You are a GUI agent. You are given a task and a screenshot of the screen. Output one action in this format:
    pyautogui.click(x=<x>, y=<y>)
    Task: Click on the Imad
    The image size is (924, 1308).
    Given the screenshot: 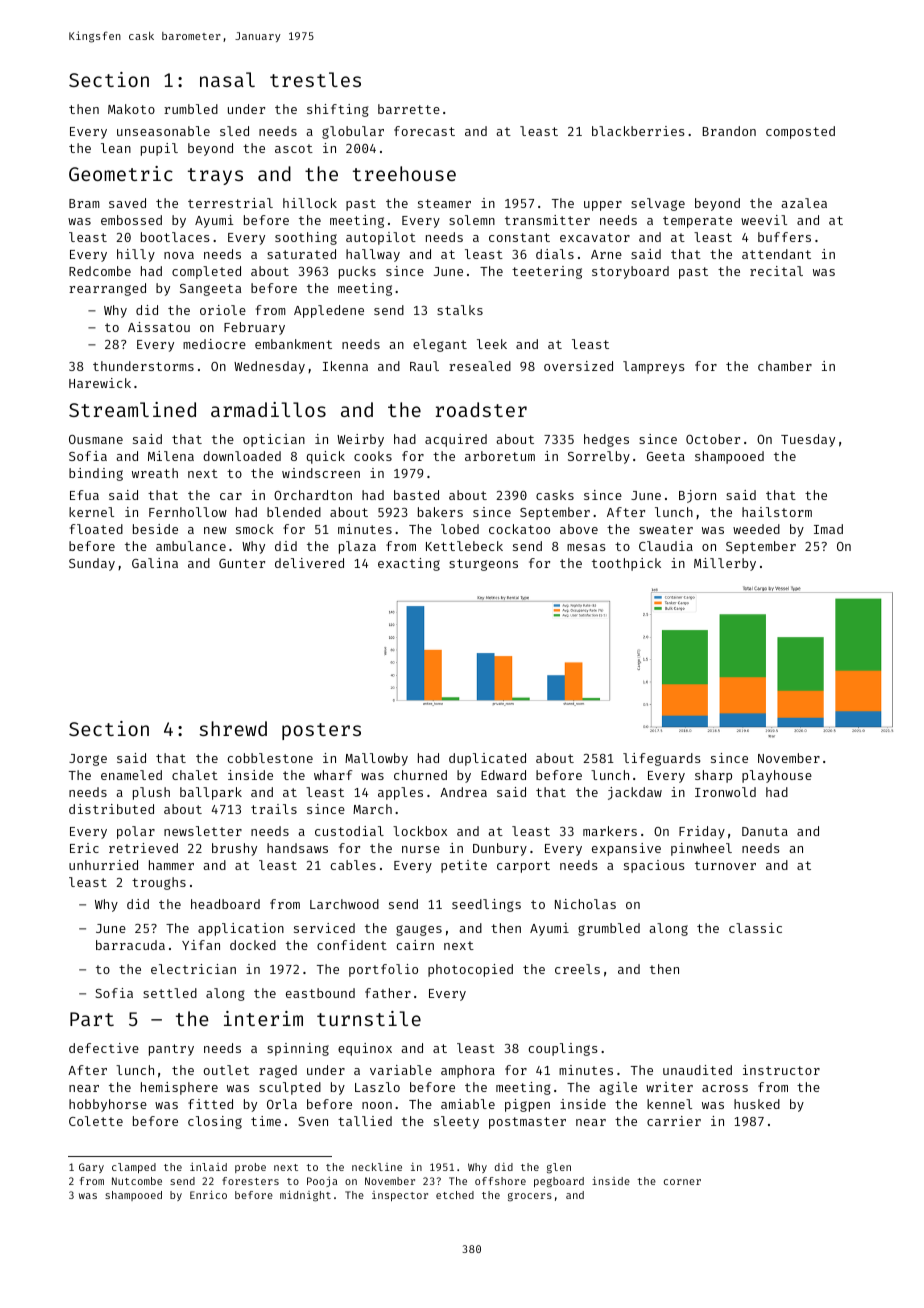 What is the action you would take?
    pyautogui.click(x=828, y=529)
